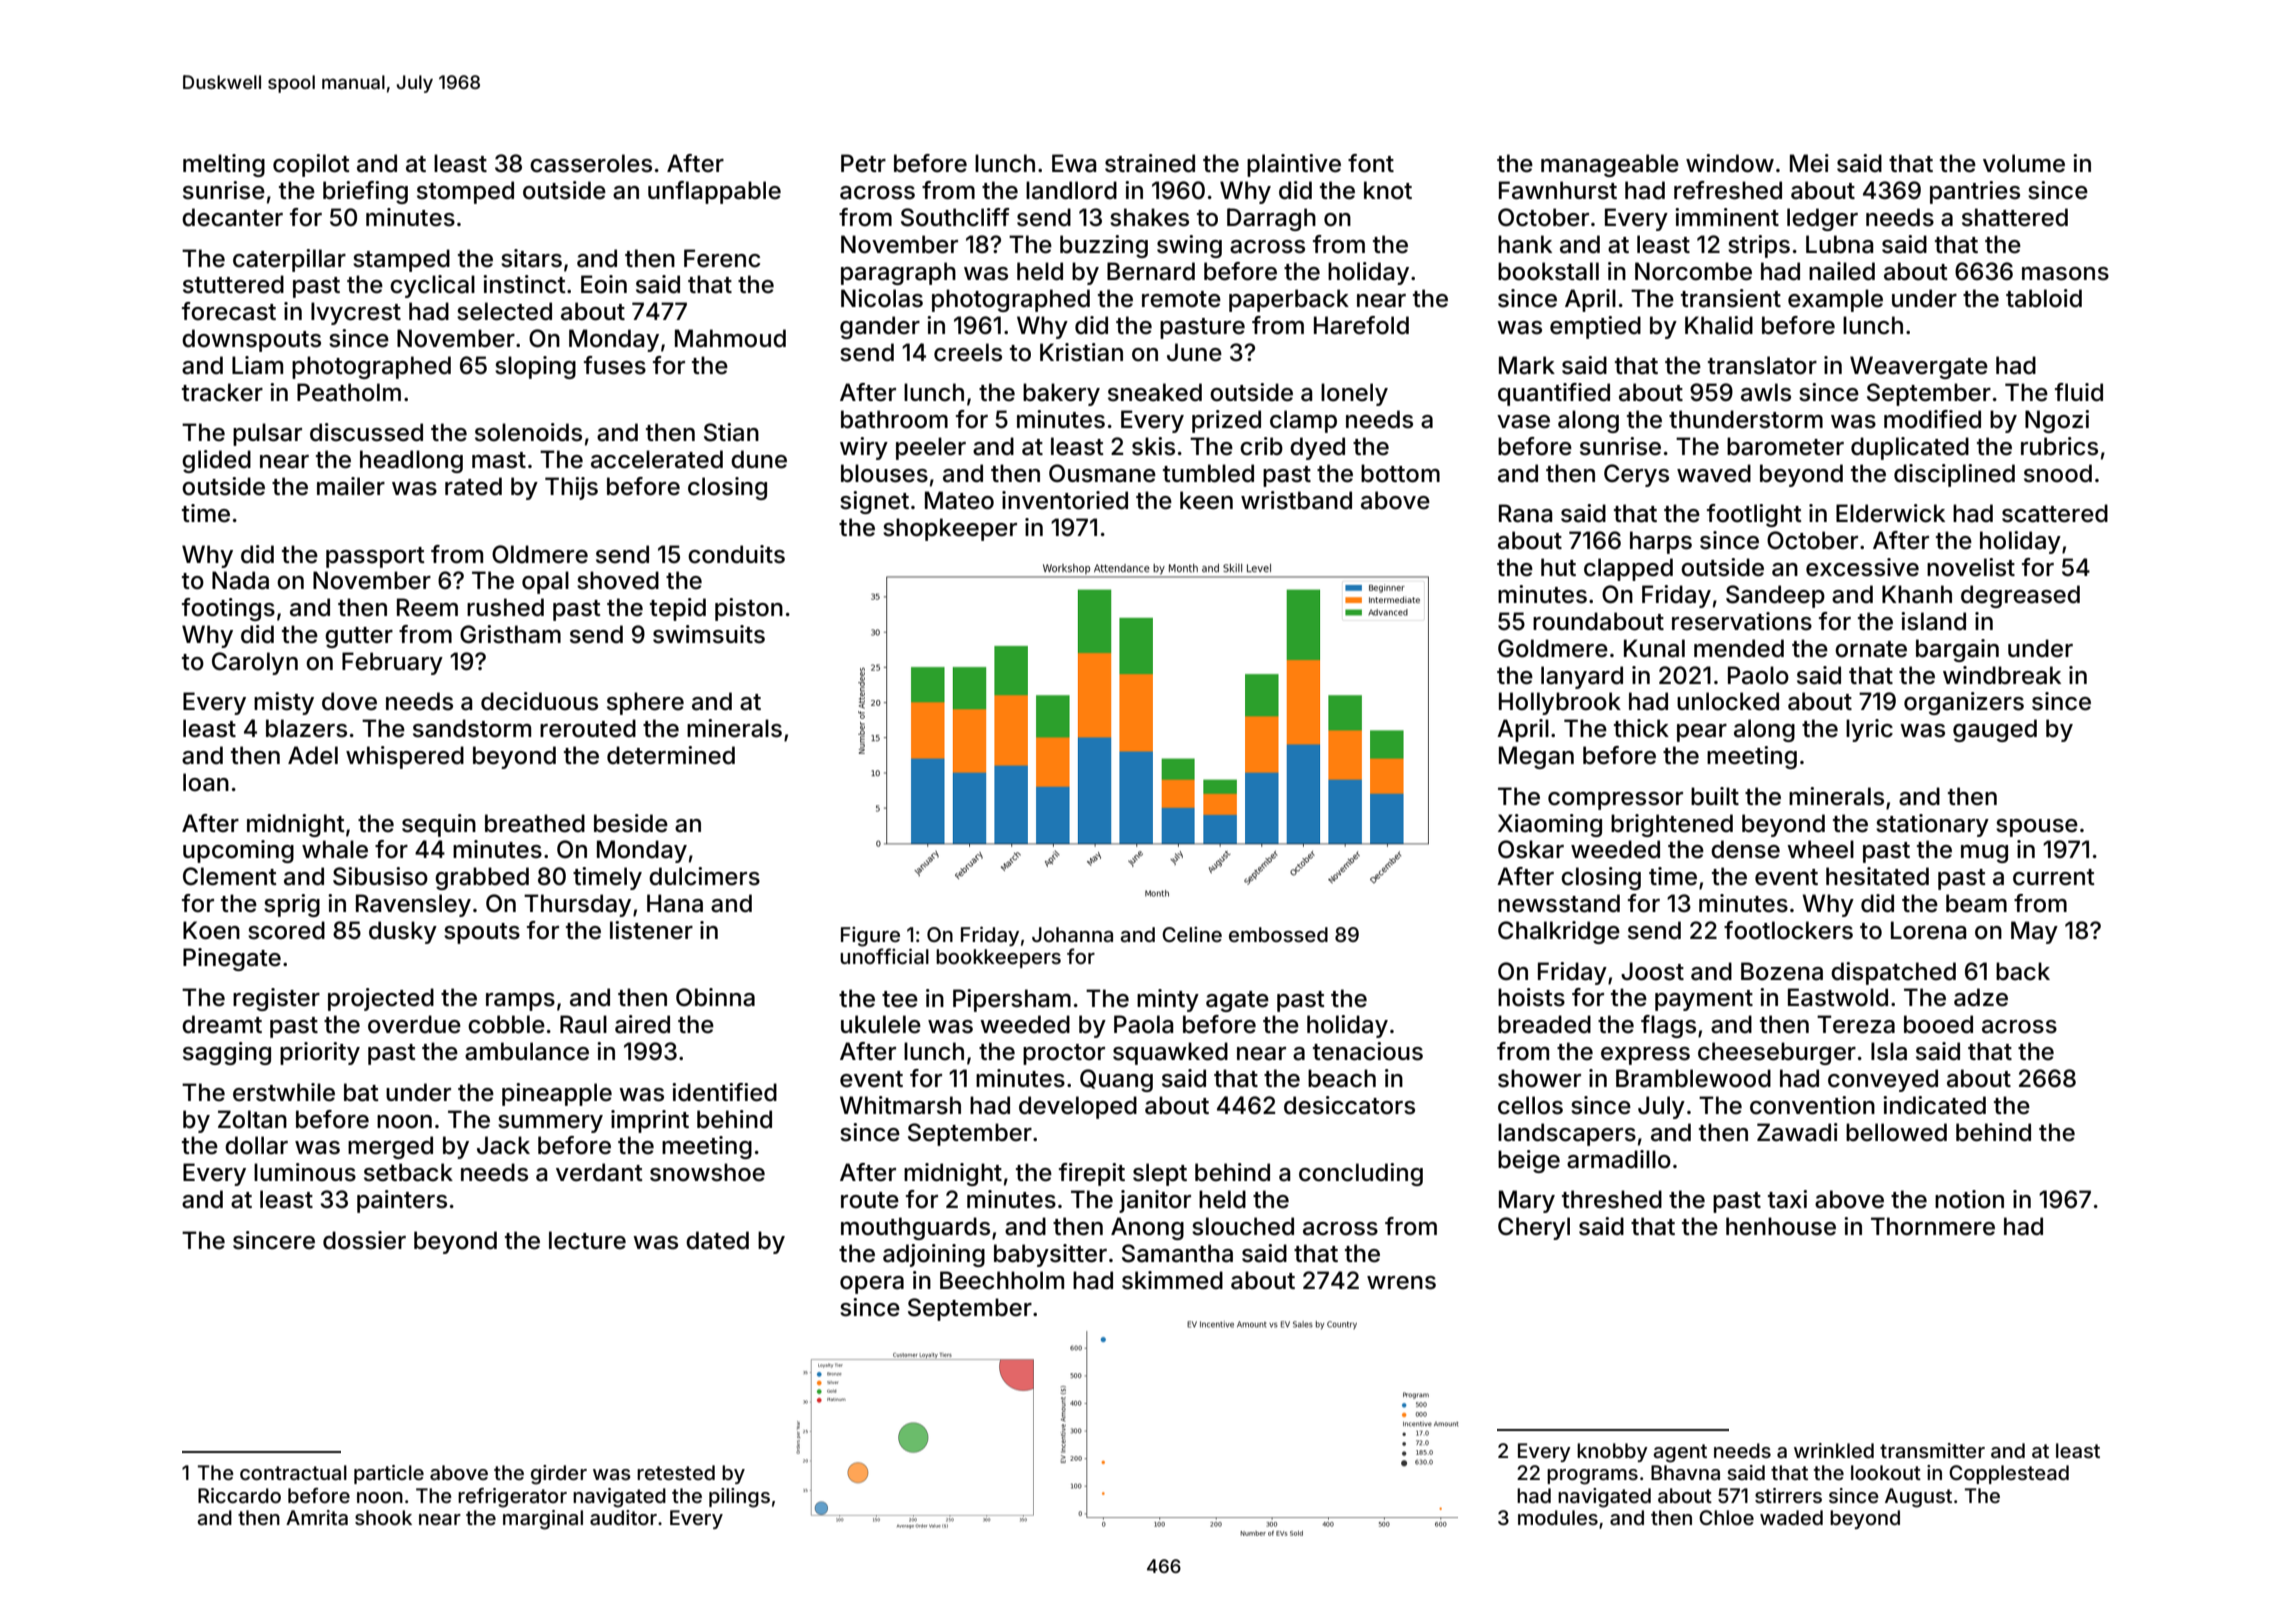 This image has width=2292, height=1620. Describe the element at coordinates (1371, 163) in the image. I see `font` at that location.
